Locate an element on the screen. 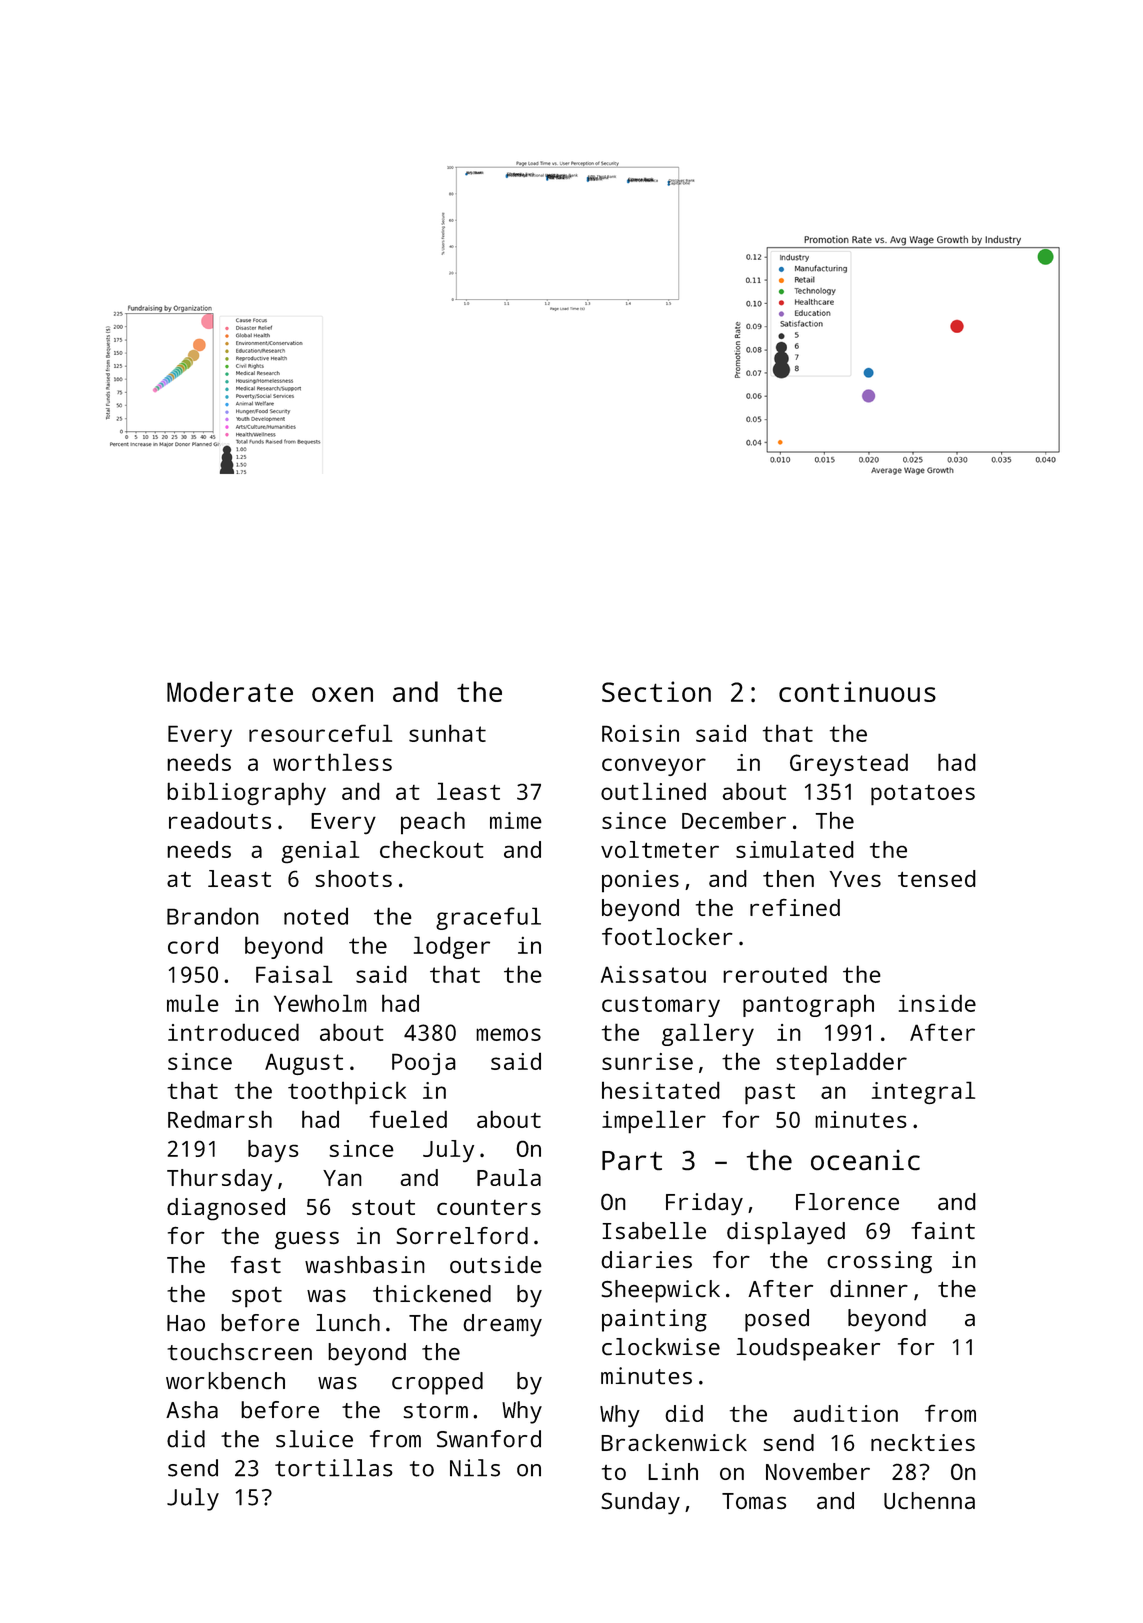 The image size is (1143, 1623). Florence is located at coordinates (847, 1201).
